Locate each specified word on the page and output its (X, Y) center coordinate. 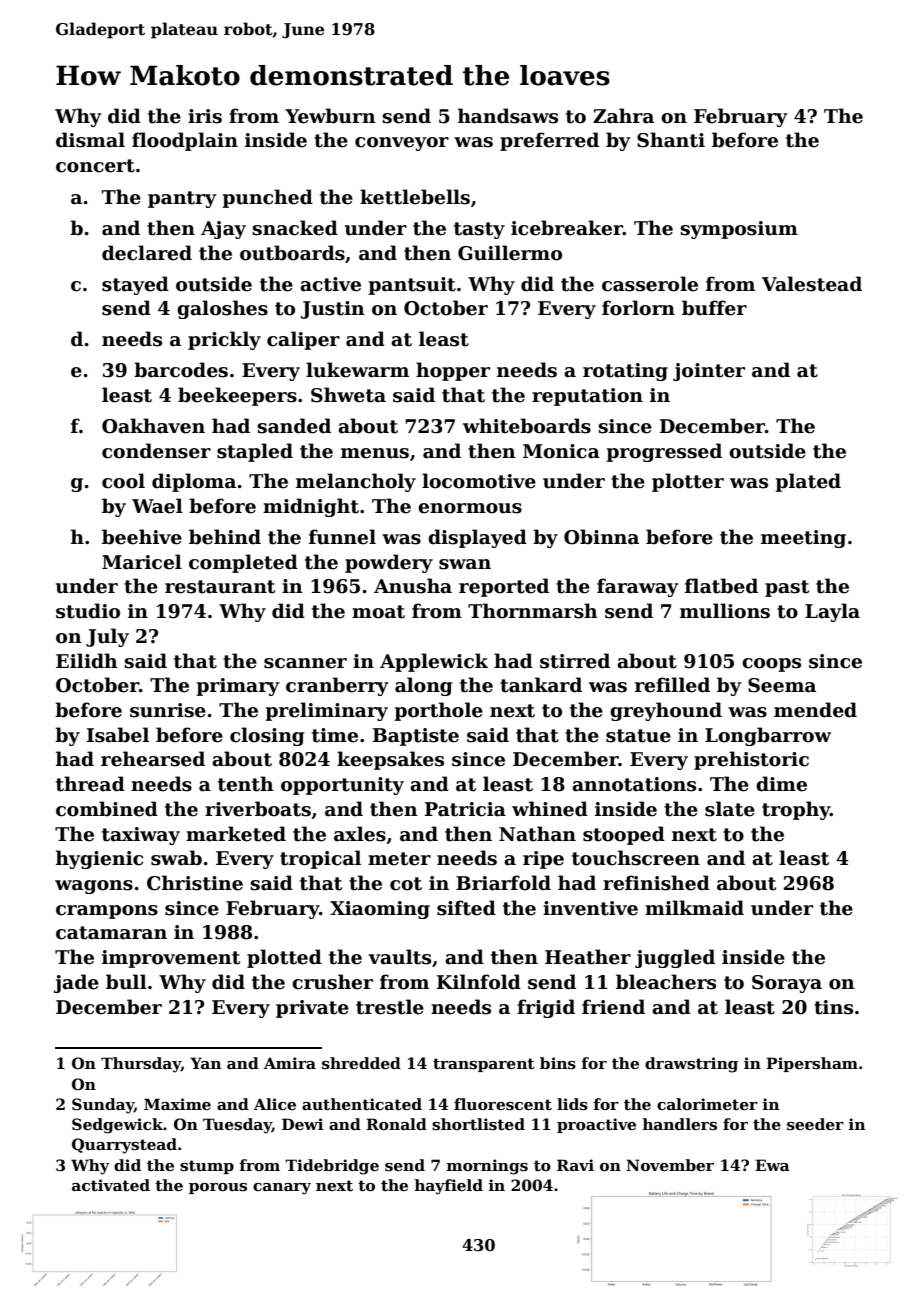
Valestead (812, 284)
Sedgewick (117, 1126)
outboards (292, 253)
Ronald (396, 1124)
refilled (672, 685)
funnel (342, 537)
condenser (156, 451)
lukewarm (357, 370)
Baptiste (416, 737)
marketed (236, 834)
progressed (664, 452)
